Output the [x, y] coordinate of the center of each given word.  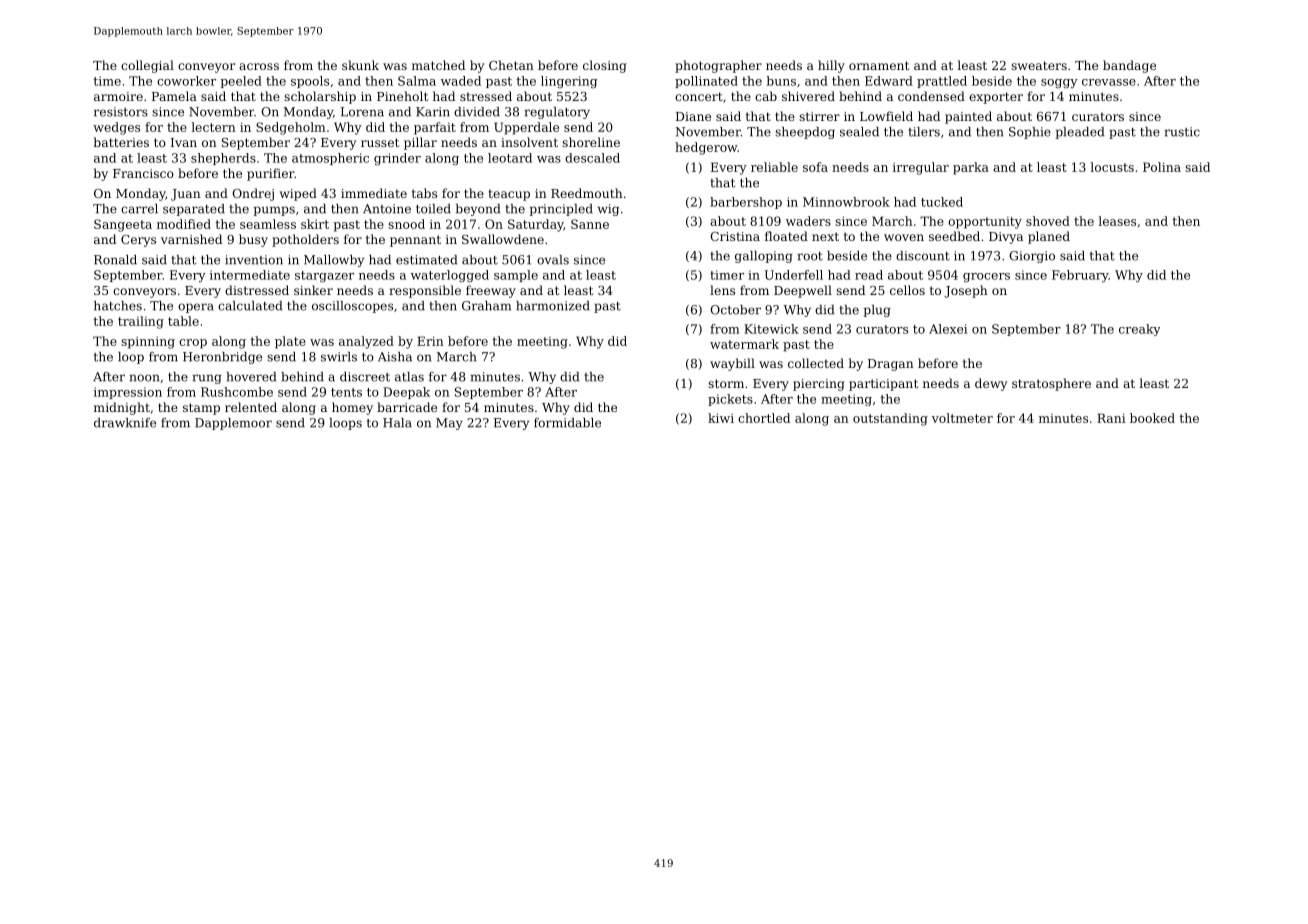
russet [380, 142]
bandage [1129, 66]
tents [346, 392]
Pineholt [402, 96]
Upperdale [526, 128]
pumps [274, 211]
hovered [251, 377]
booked [1152, 418]
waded [461, 81]
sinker [313, 290]
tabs [424, 193]
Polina [1162, 167]
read [869, 275]
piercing [819, 385]
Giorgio [1032, 257]
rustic [1182, 132]
